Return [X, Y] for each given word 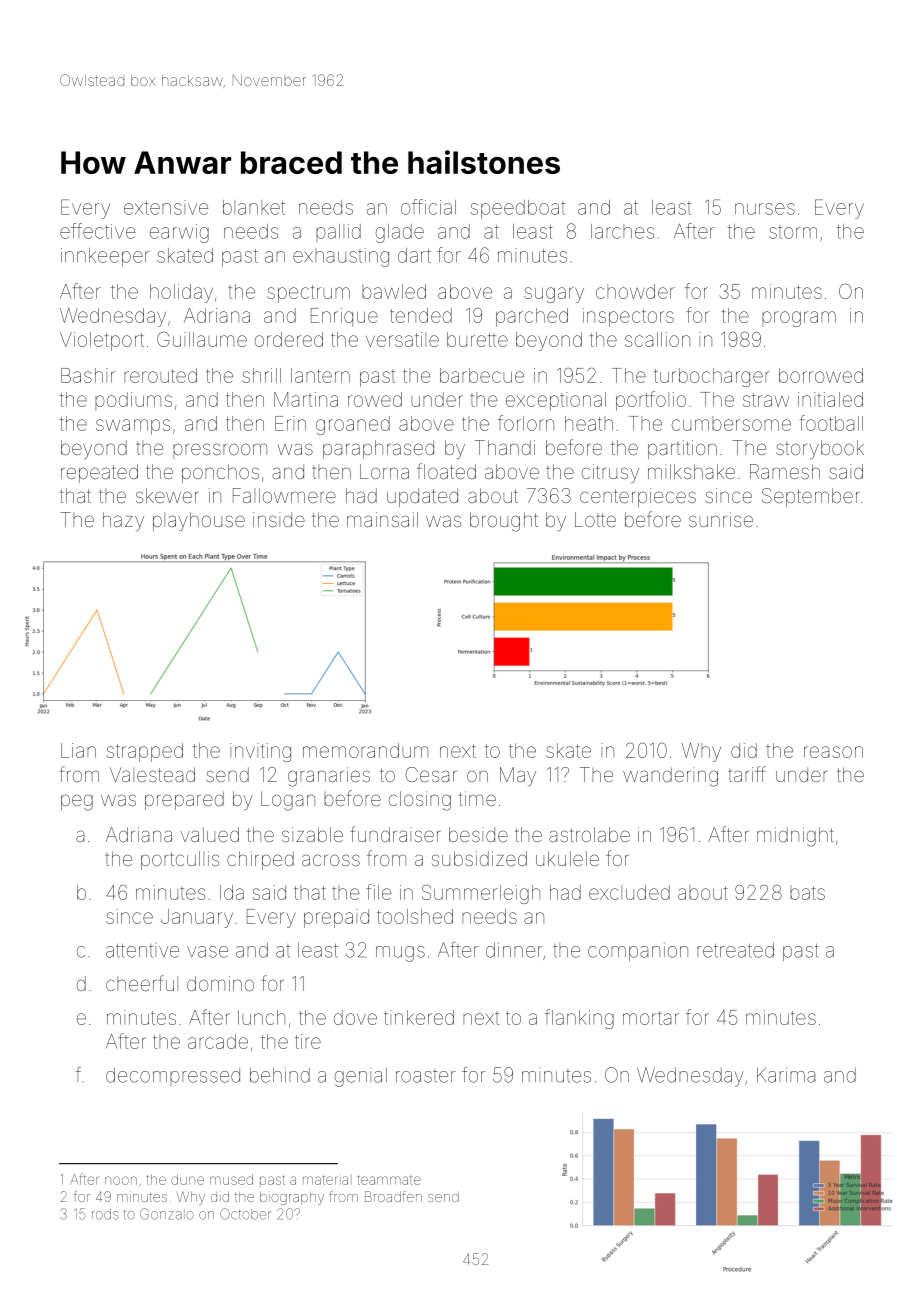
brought [504, 522]
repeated [99, 473]
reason [833, 752]
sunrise [721, 519]
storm [793, 232]
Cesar [431, 774]
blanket [254, 207]
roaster [426, 1076]
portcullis [180, 860]
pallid [338, 233]
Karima [786, 1075]
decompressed [173, 1076]
